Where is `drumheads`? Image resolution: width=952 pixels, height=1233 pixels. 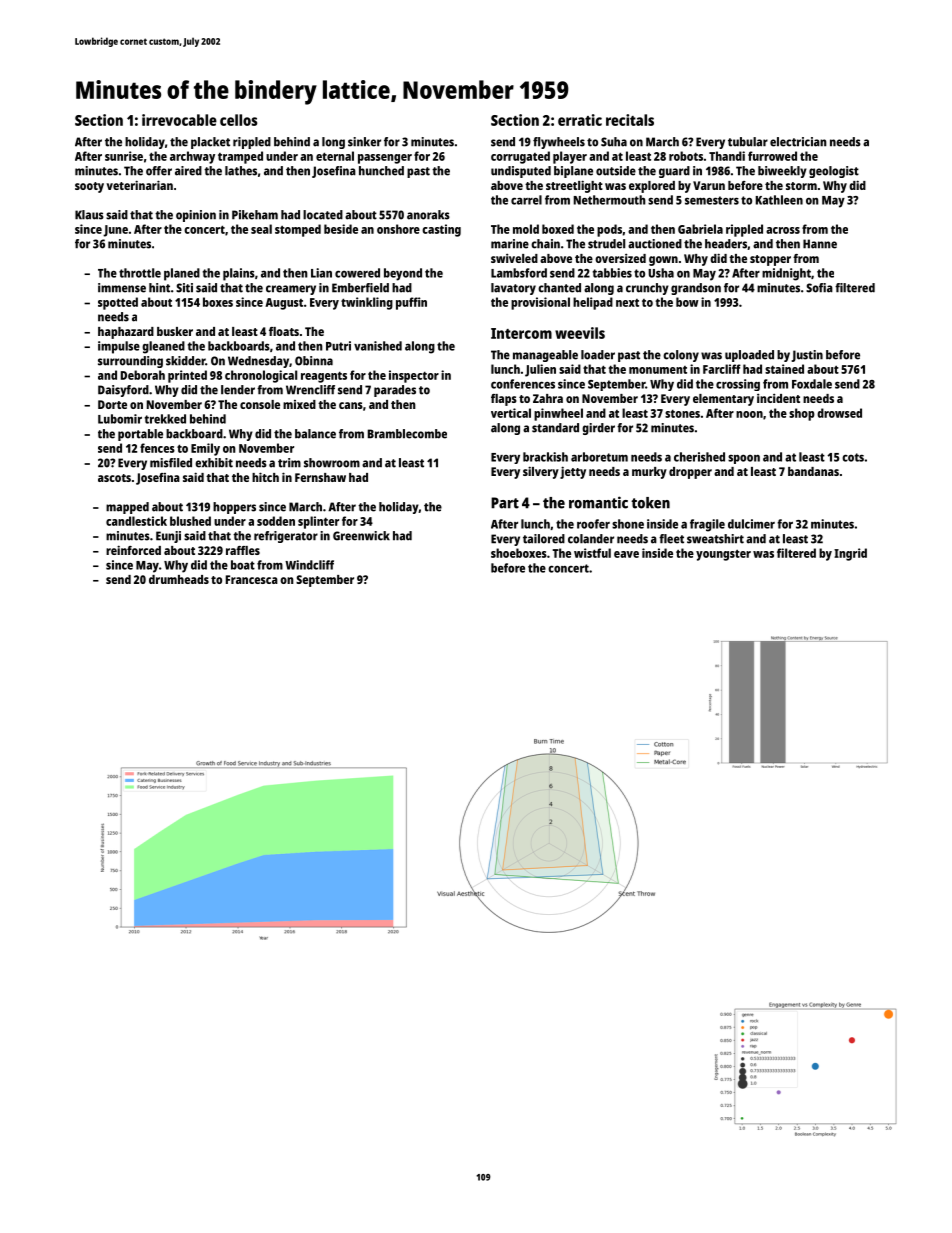
drumheads is located at coordinates (179, 579).
